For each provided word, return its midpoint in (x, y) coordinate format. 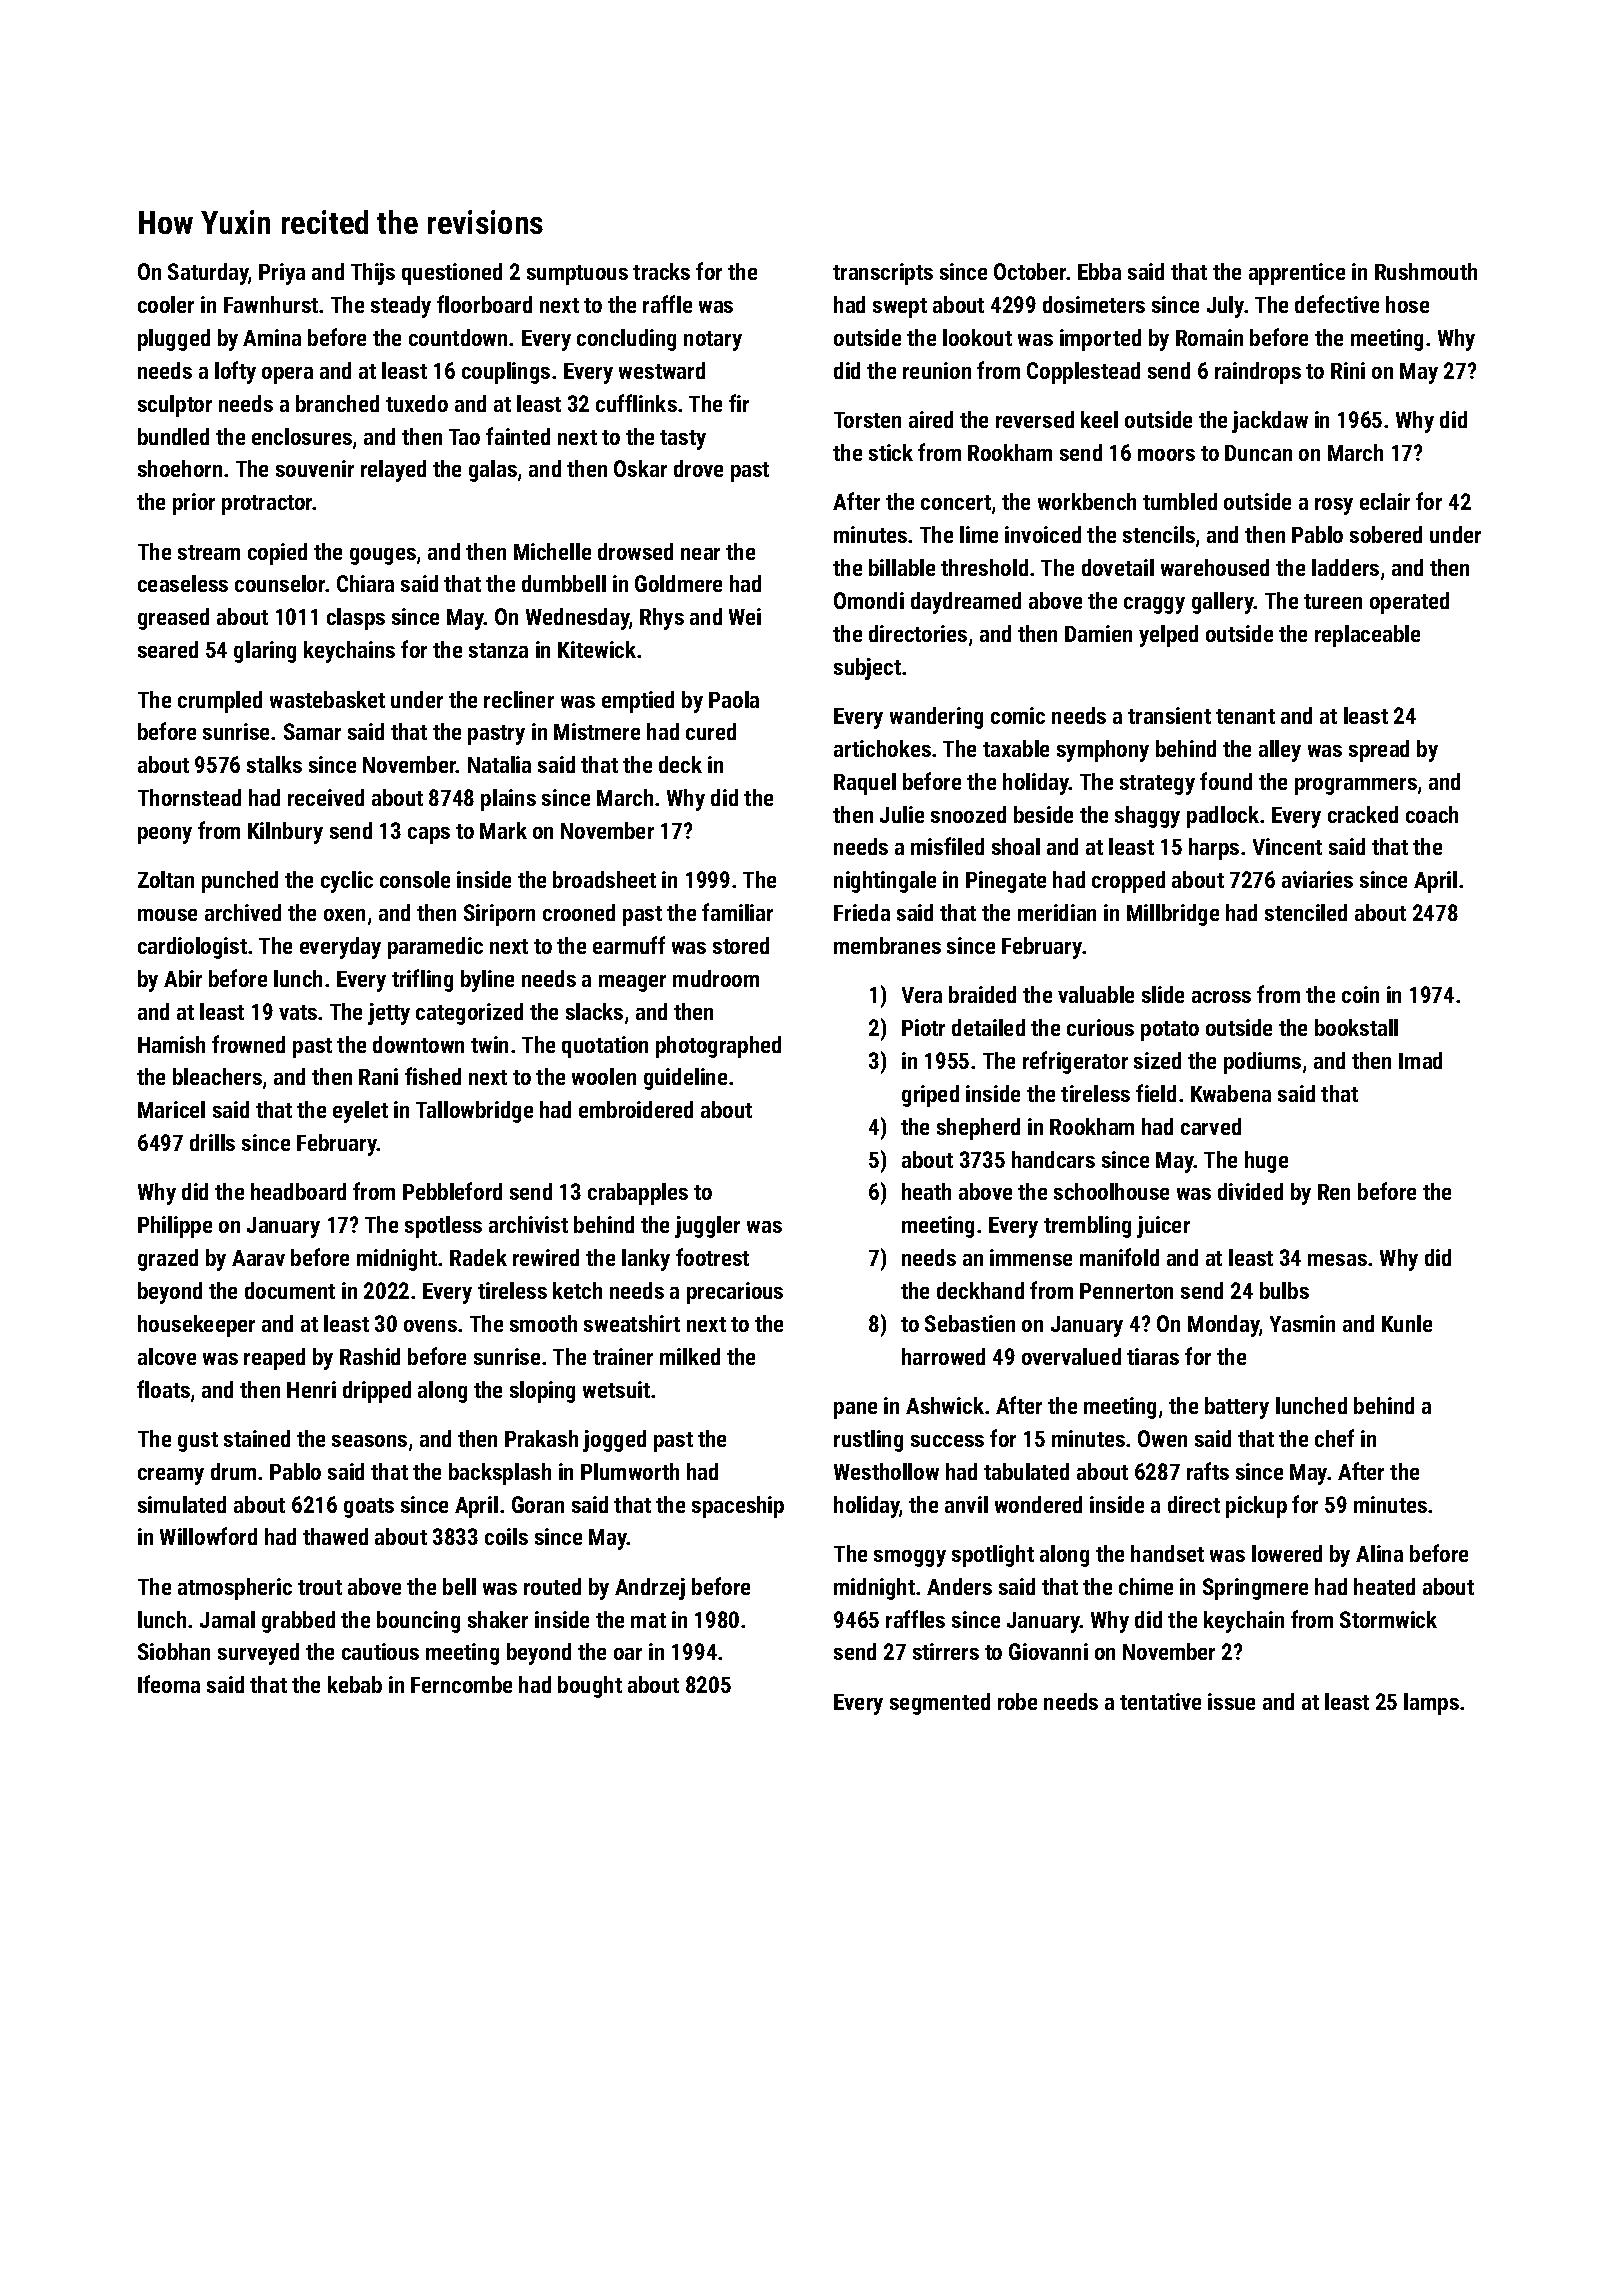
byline (487, 981)
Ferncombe (461, 1684)
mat (648, 1620)
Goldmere (678, 583)
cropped (1128, 882)
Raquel (865, 784)
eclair (1385, 501)
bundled (173, 436)
